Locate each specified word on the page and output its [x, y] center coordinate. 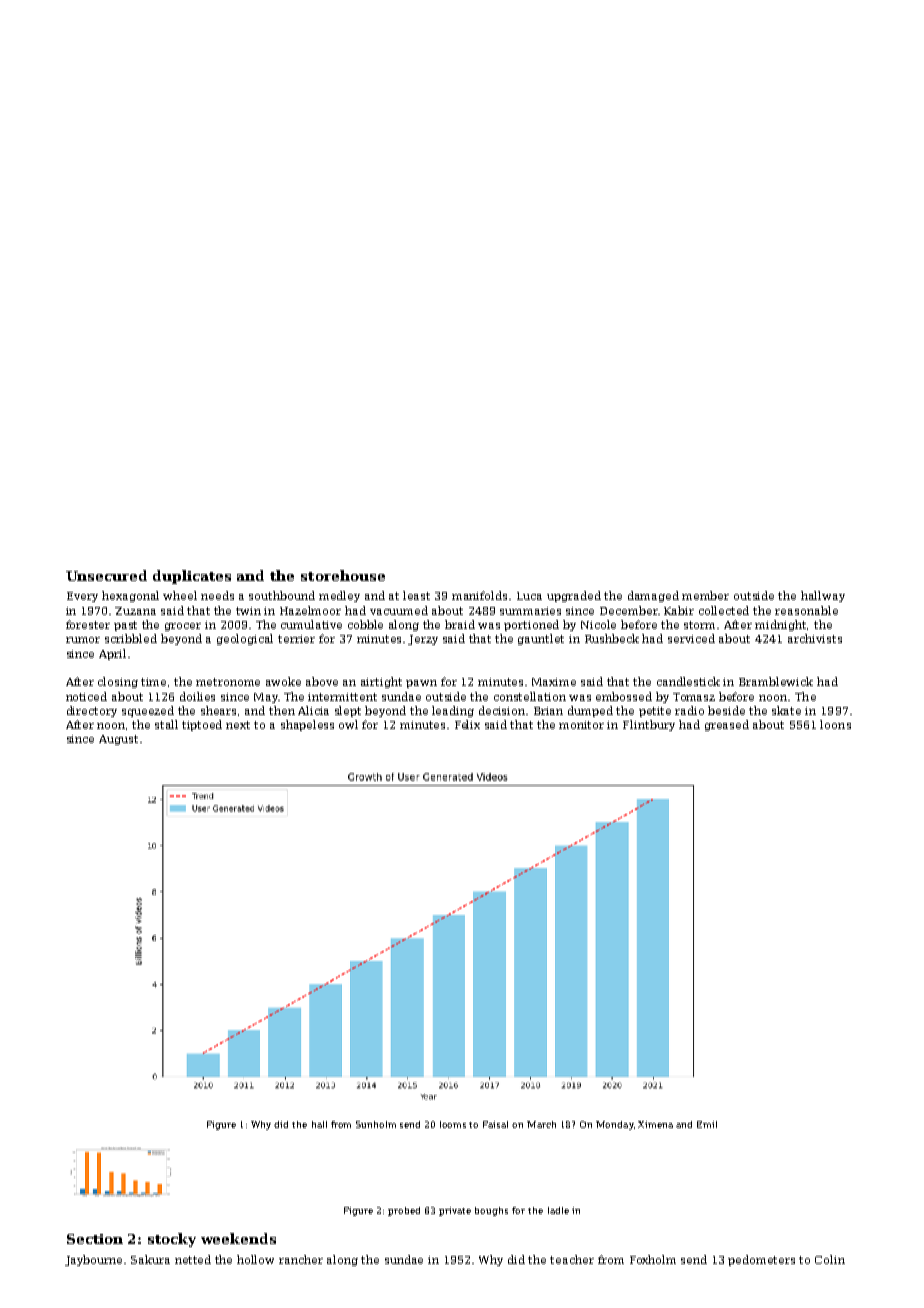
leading [453, 711]
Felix [467, 724]
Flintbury [649, 725]
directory [92, 711]
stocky [172, 1240]
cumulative [311, 624]
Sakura [150, 1259]
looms [453, 1124]
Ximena [655, 1124]
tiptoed [202, 725]
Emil [707, 1124]
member [705, 595]
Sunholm [376, 1124]
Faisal [495, 1124]
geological [245, 639]
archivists [815, 638]
